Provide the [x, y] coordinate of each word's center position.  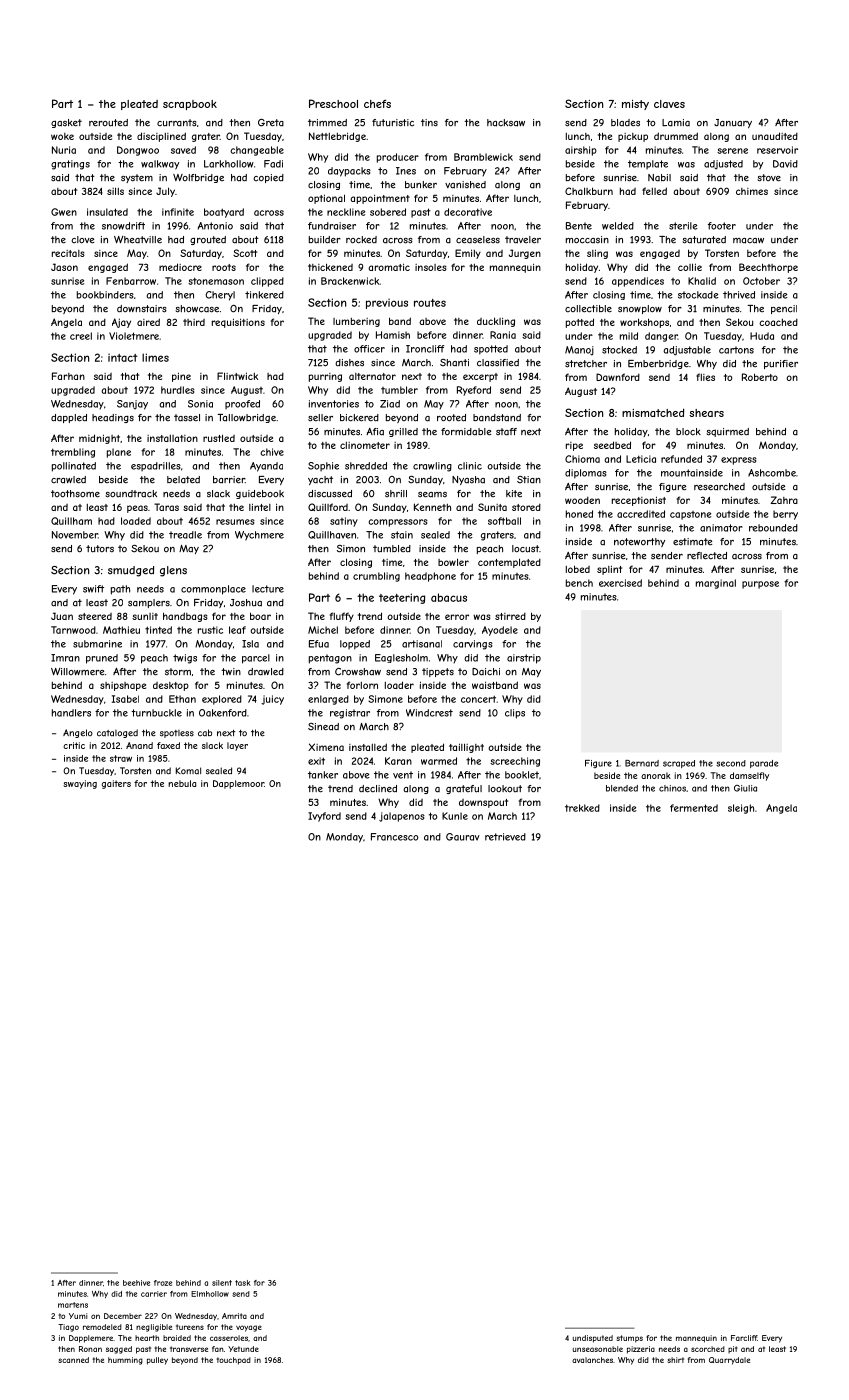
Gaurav [463, 837]
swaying [80, 784]
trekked [582, 808]
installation [172, 438]
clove [82, 240]
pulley [157, 1361]
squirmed [727, 432]
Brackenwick [350, 281]
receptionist [639, 501]
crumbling [376, 577]
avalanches [592, 1360]
